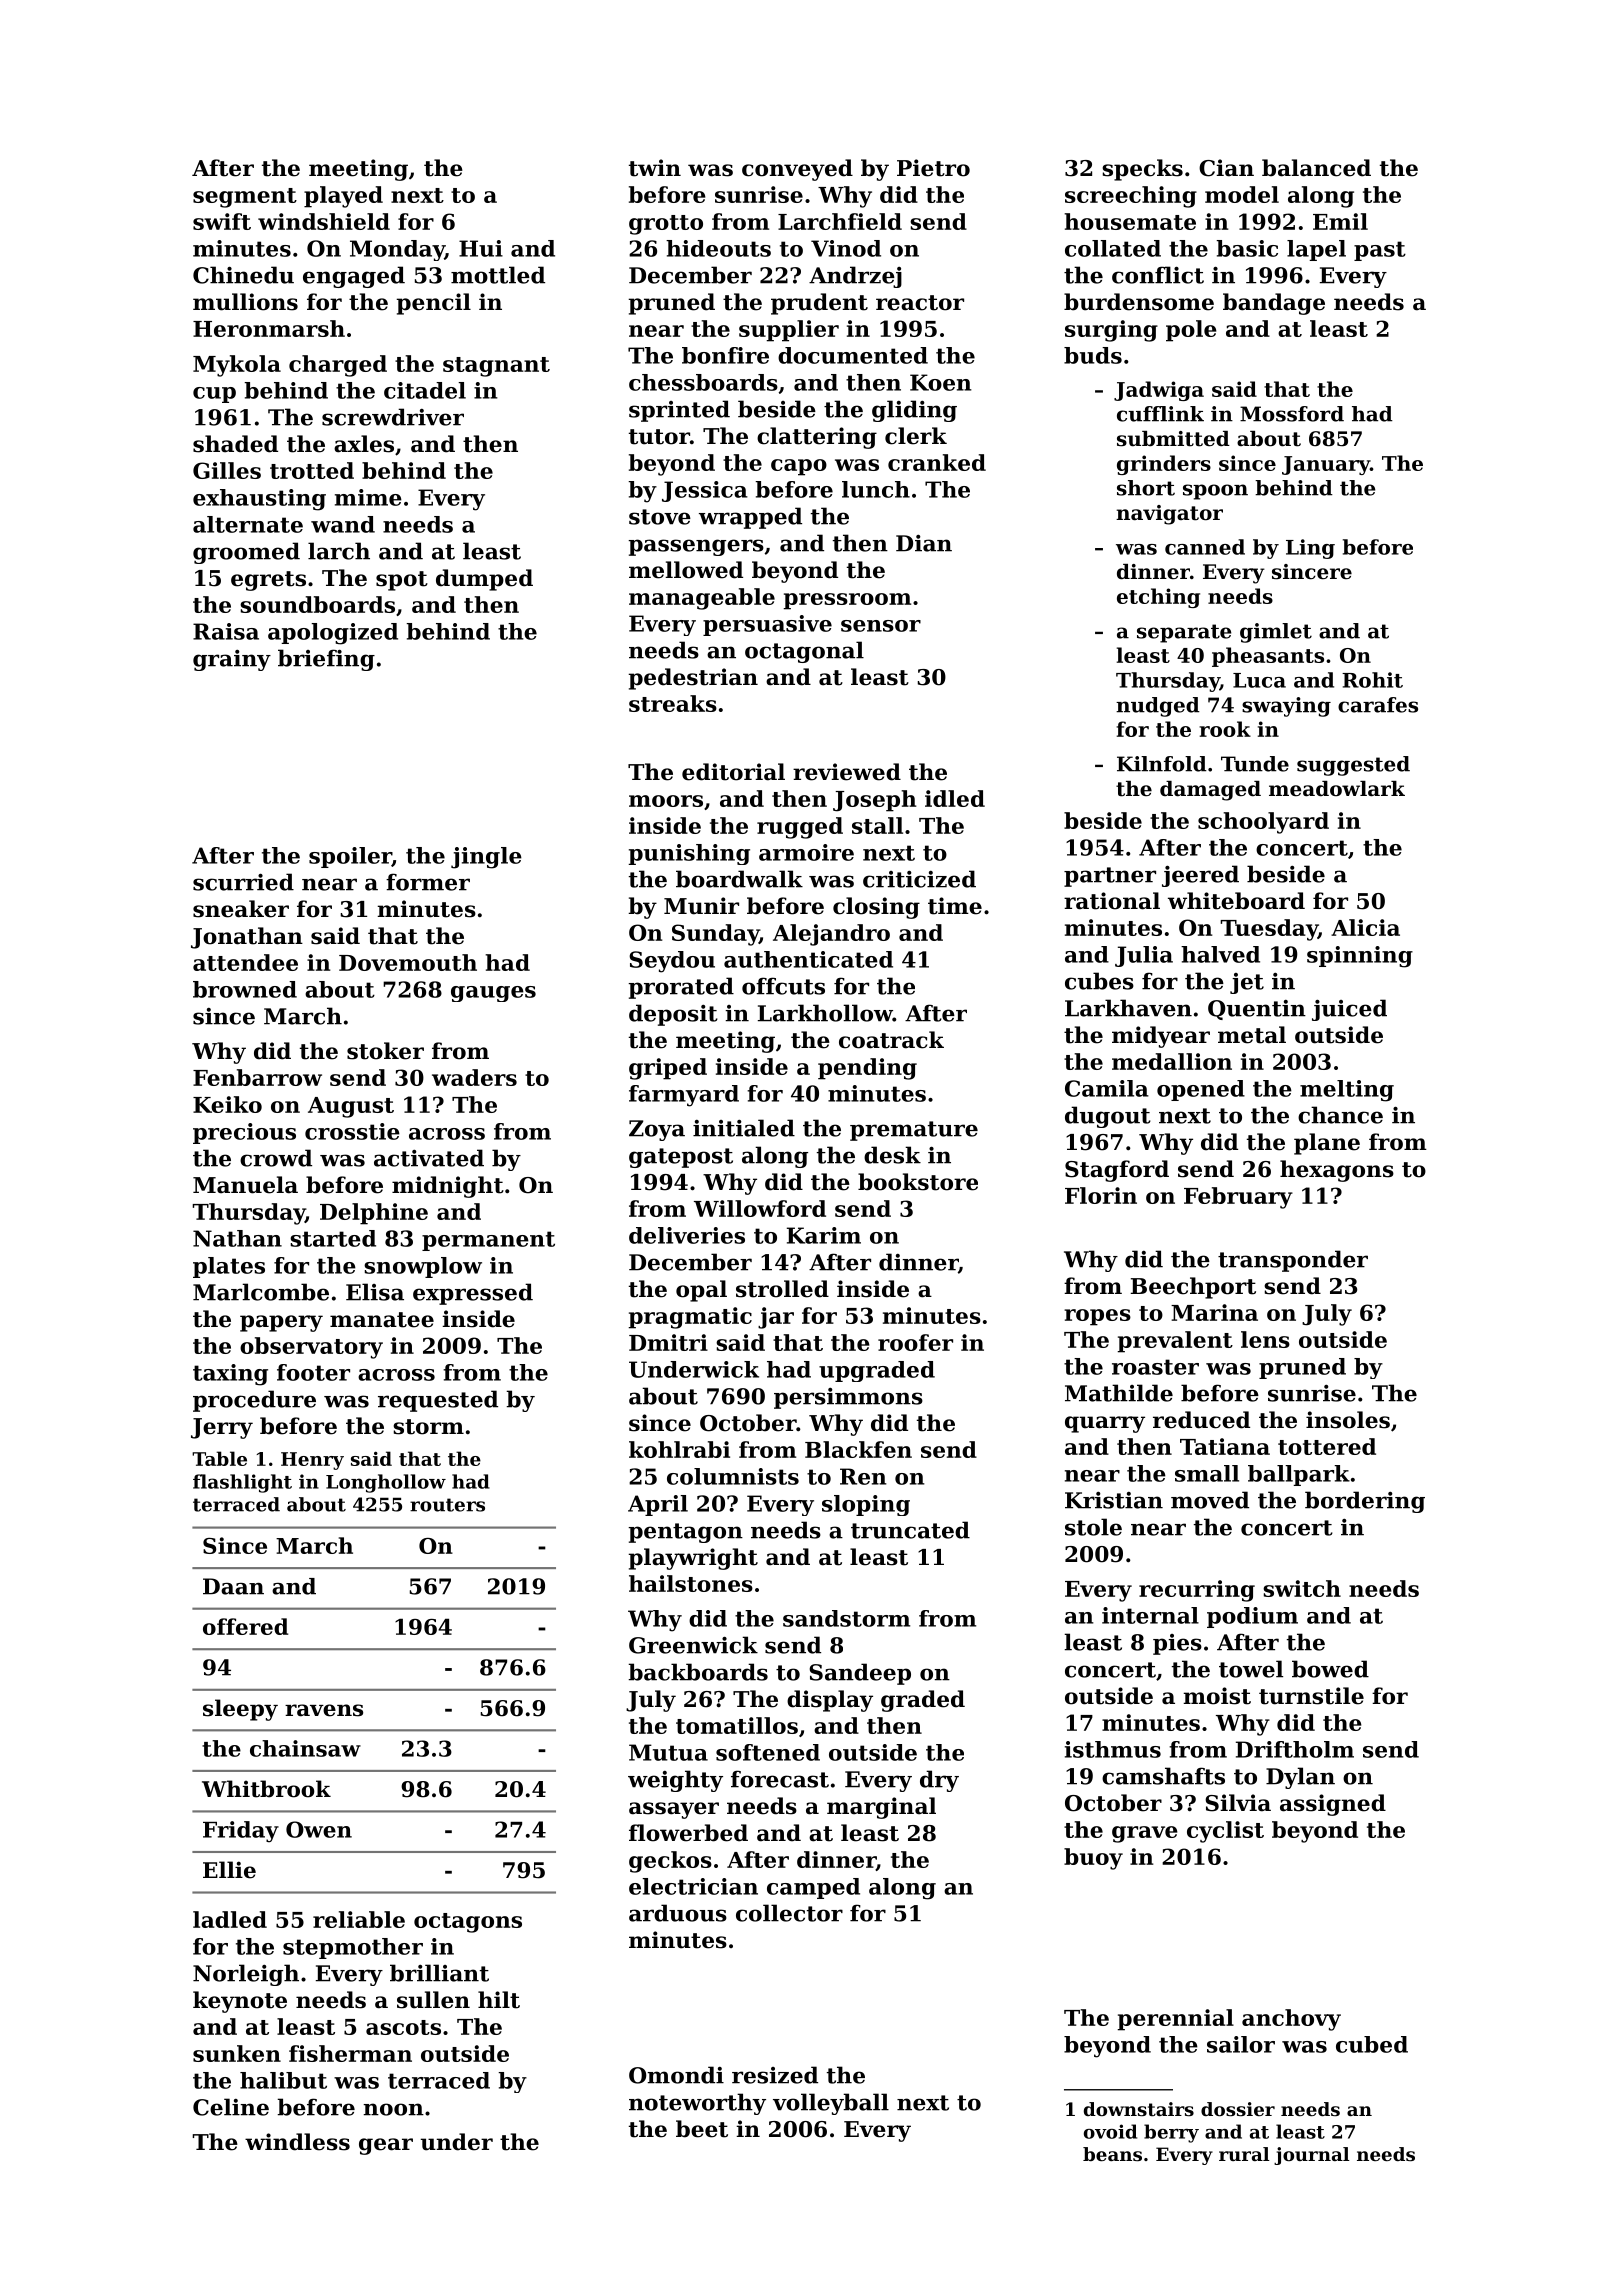 This page has height=2292, width=1620. Describe the element at coordinates (343, 197) in the page. I see `played` at that location.
